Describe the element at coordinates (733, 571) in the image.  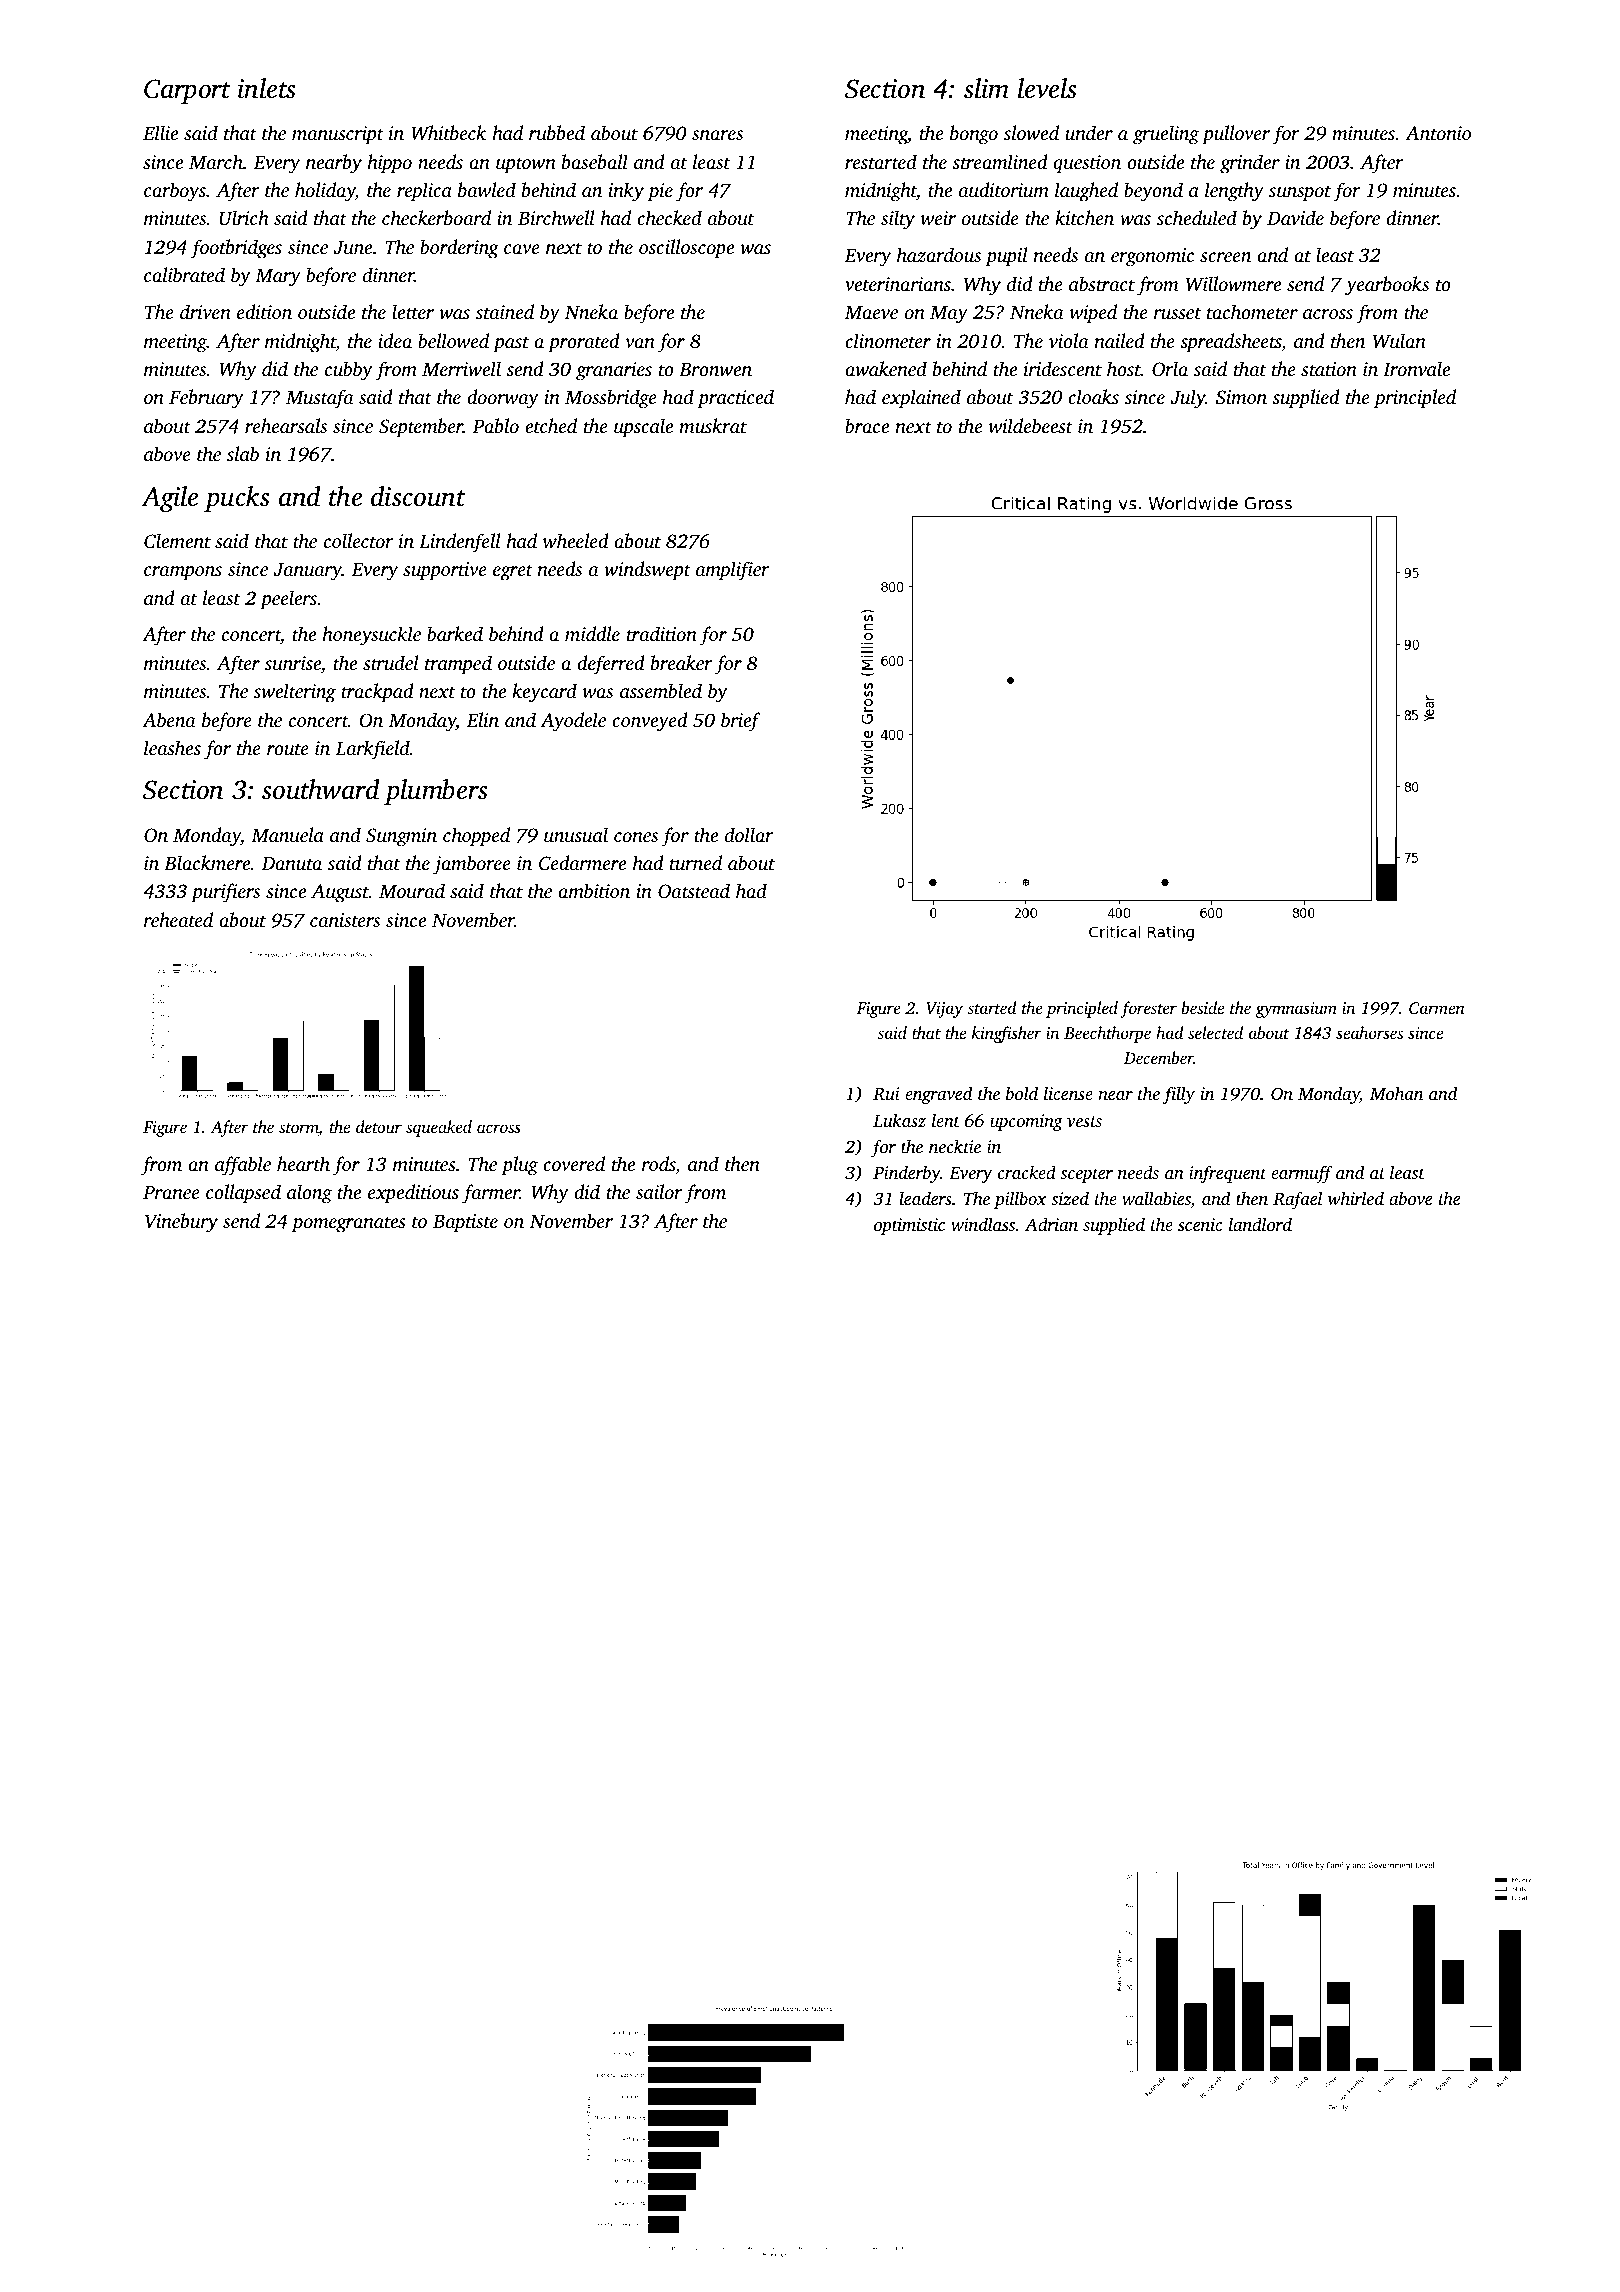
I see `amplifier` at that location.
